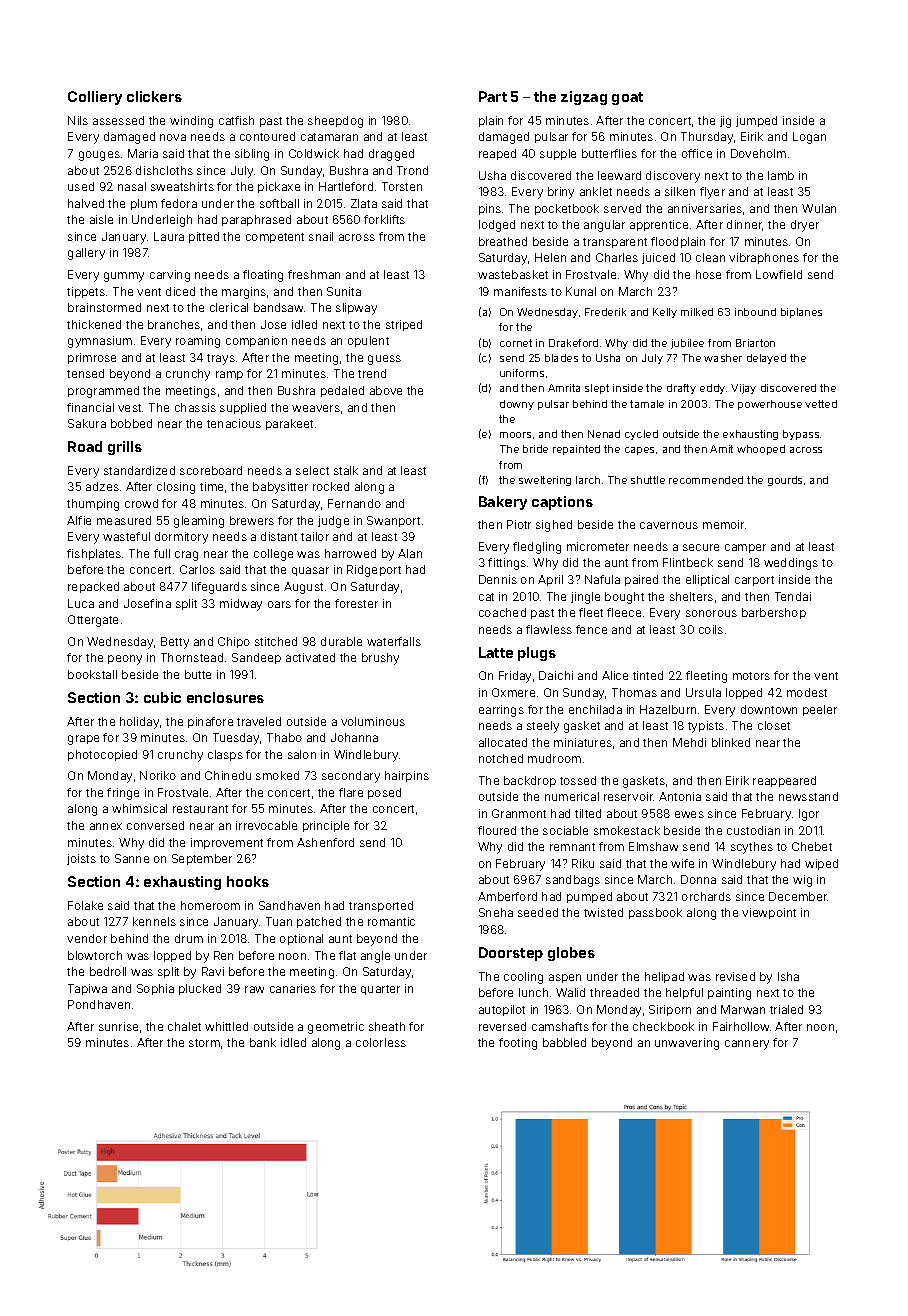 Image resolution: width=908 pixels, height=1316 pixels. Describe the element at coordinates (743, 389) in the document. I see `Vijay` at that location.
